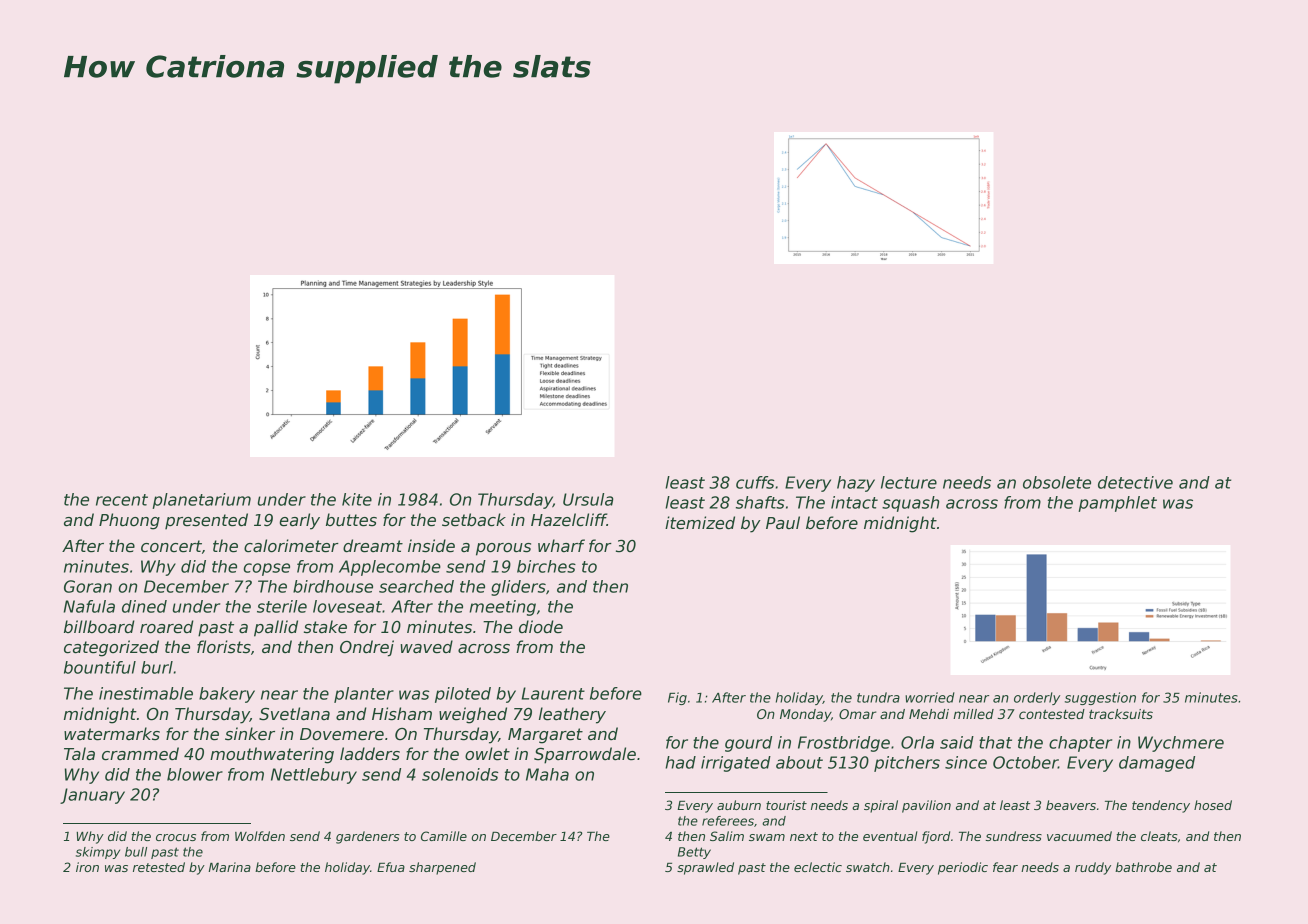 The width and height of the screenshot is (1308, 924). I want to click on burl, so click(157, 667).
